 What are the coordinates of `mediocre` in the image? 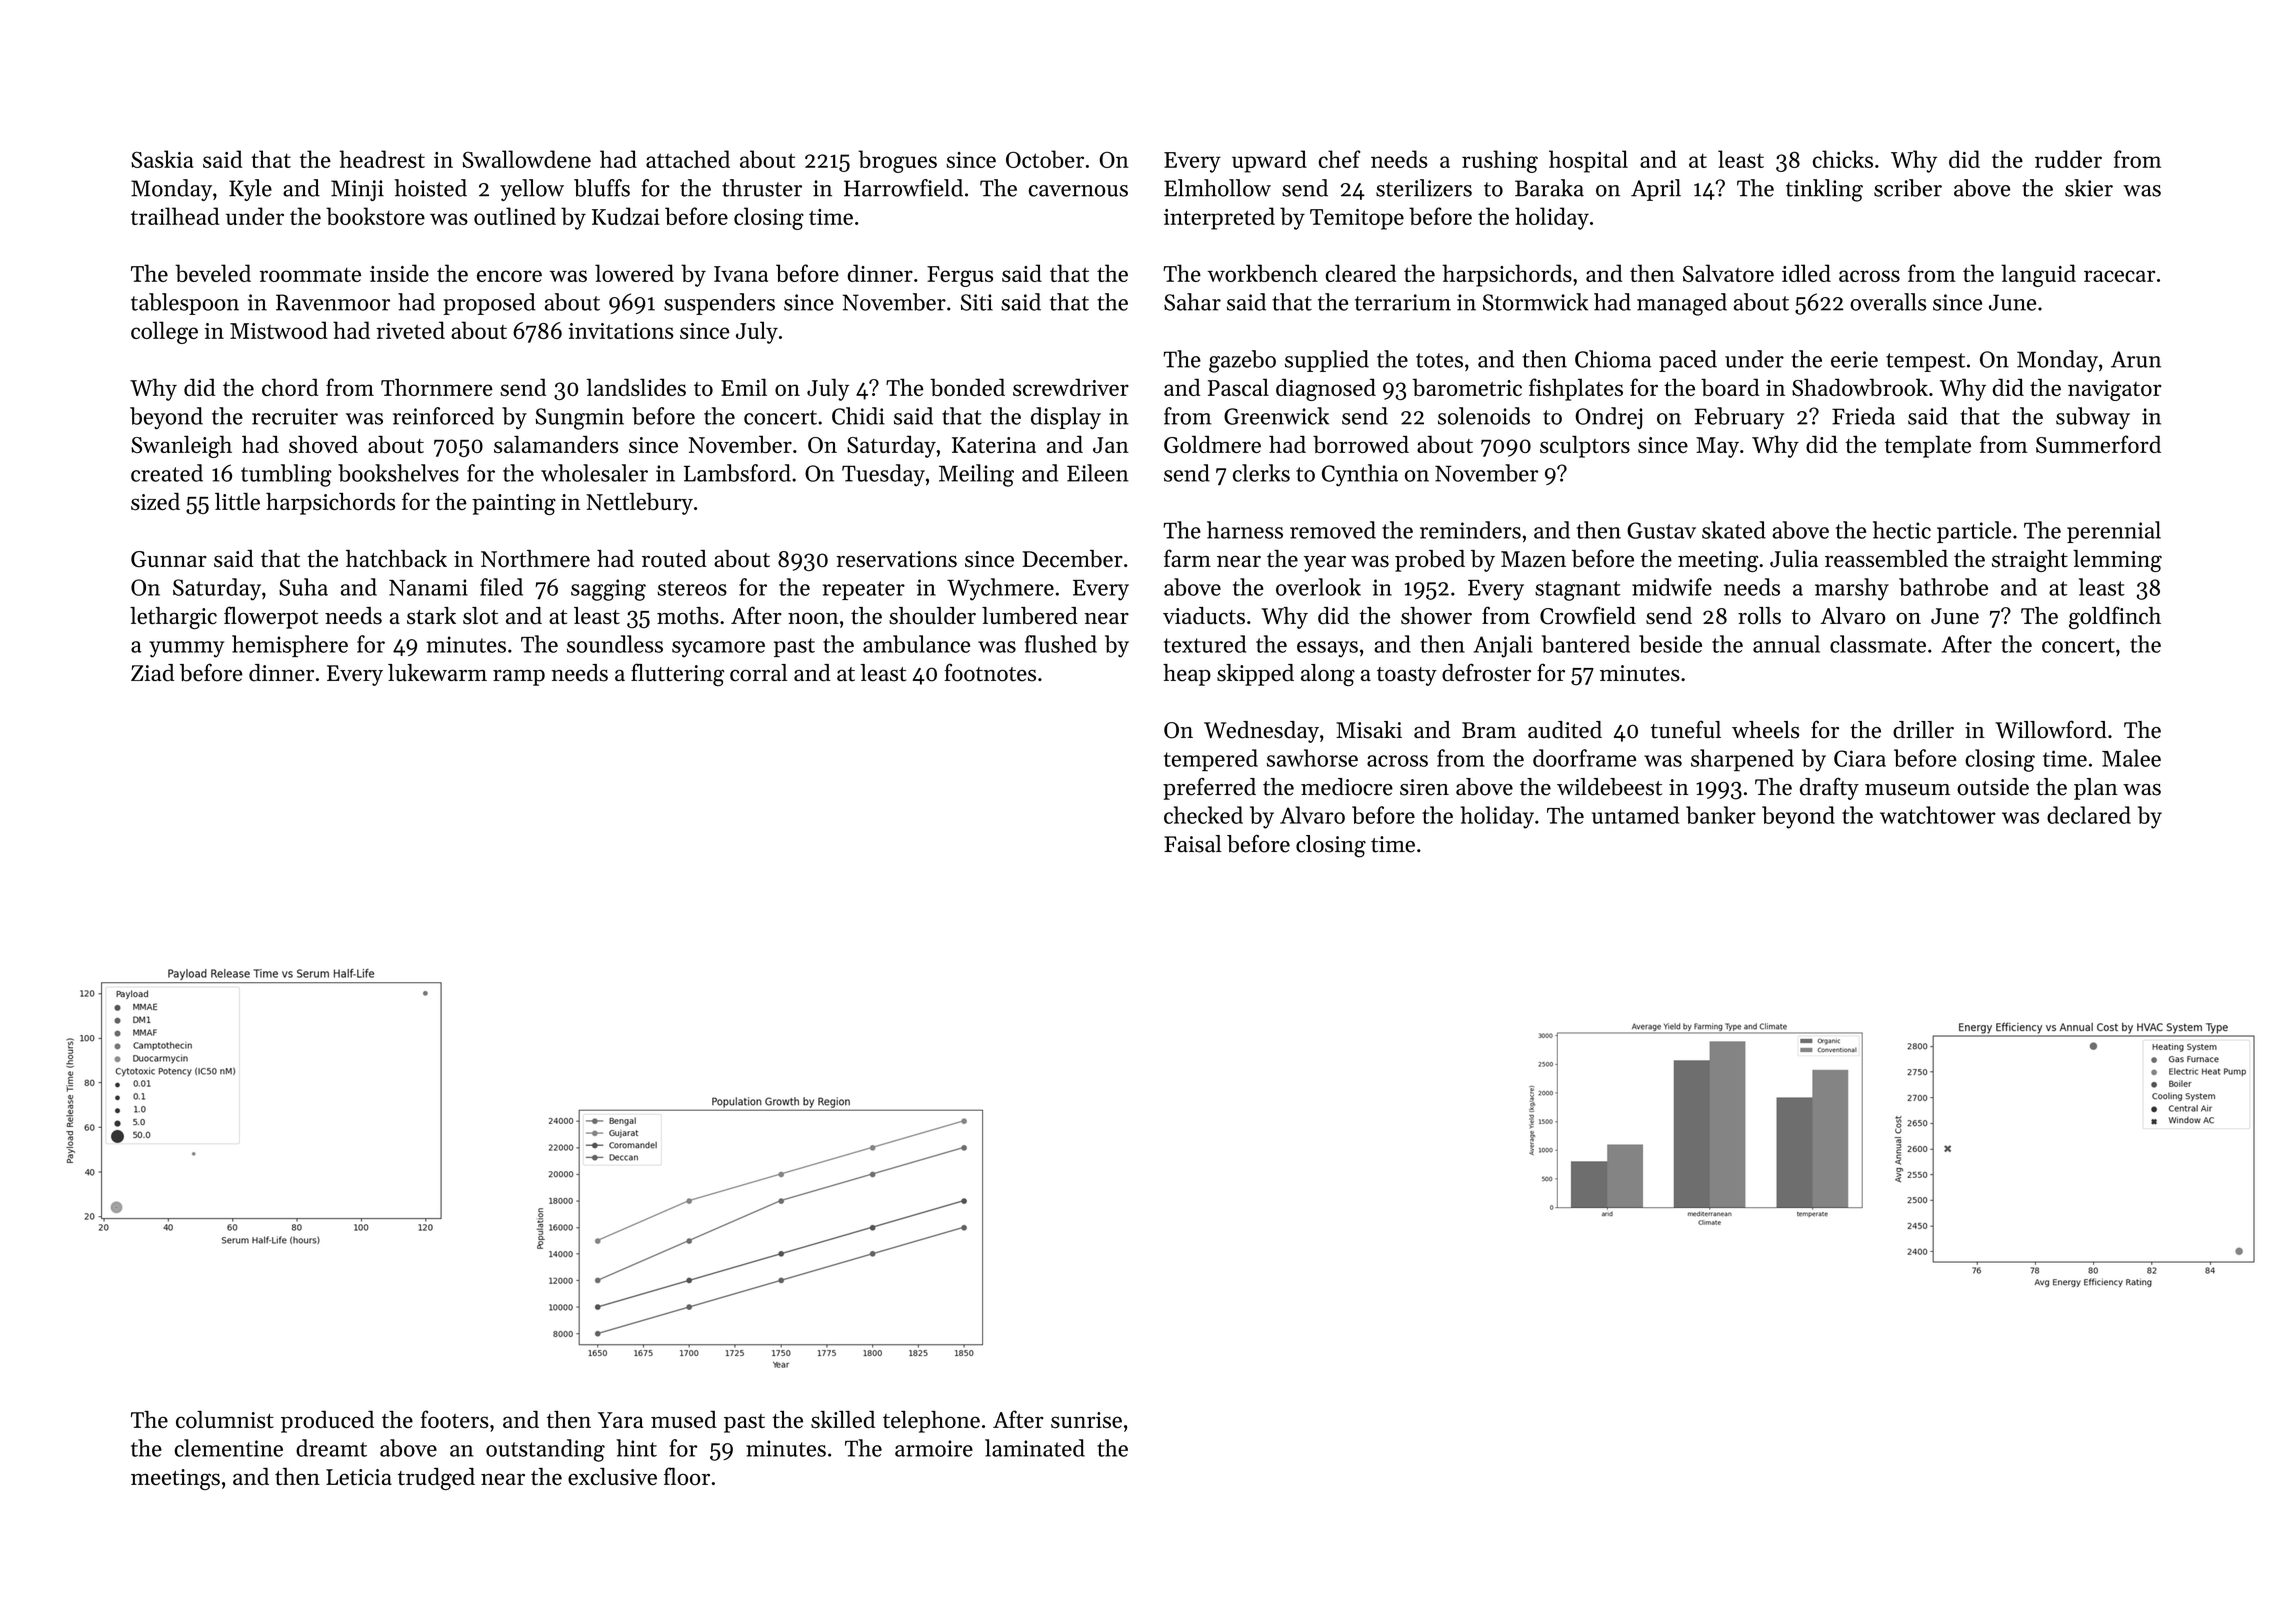 It's located at (1347, 787).
